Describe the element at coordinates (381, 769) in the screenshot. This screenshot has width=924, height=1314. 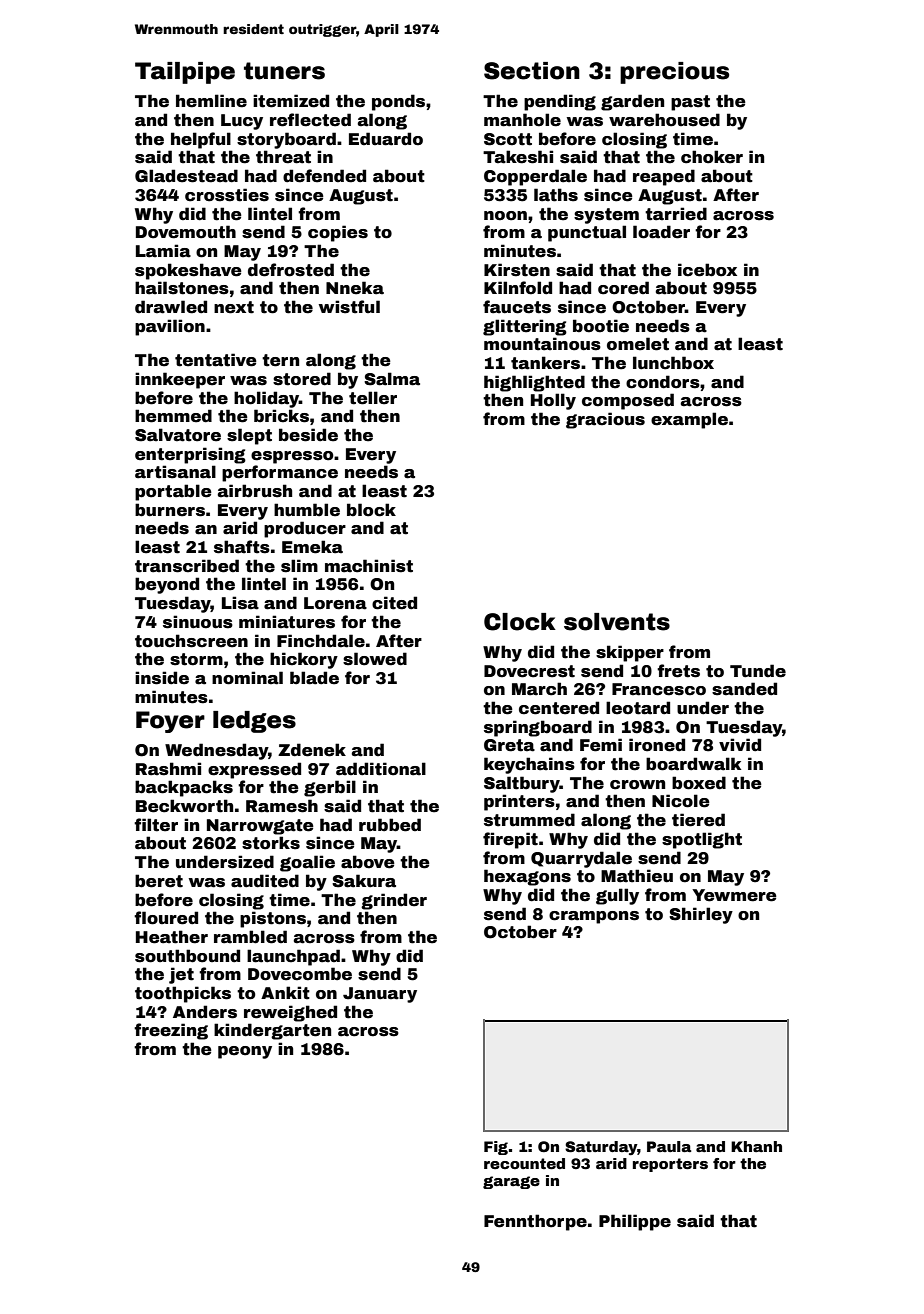
I see `additional` at that location.
